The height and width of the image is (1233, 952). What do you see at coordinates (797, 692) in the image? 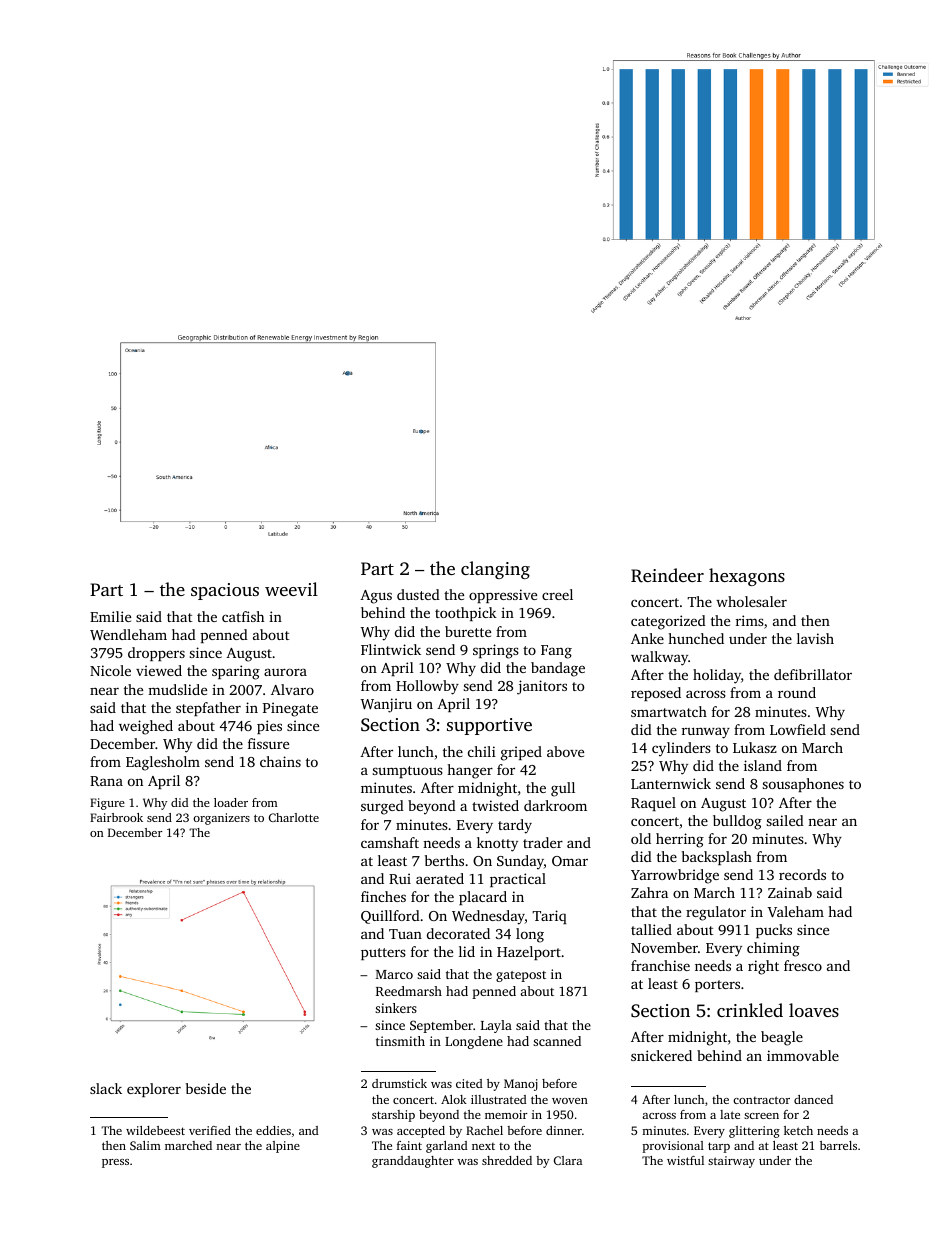
I see `round` at bounding box center [797, 692].
